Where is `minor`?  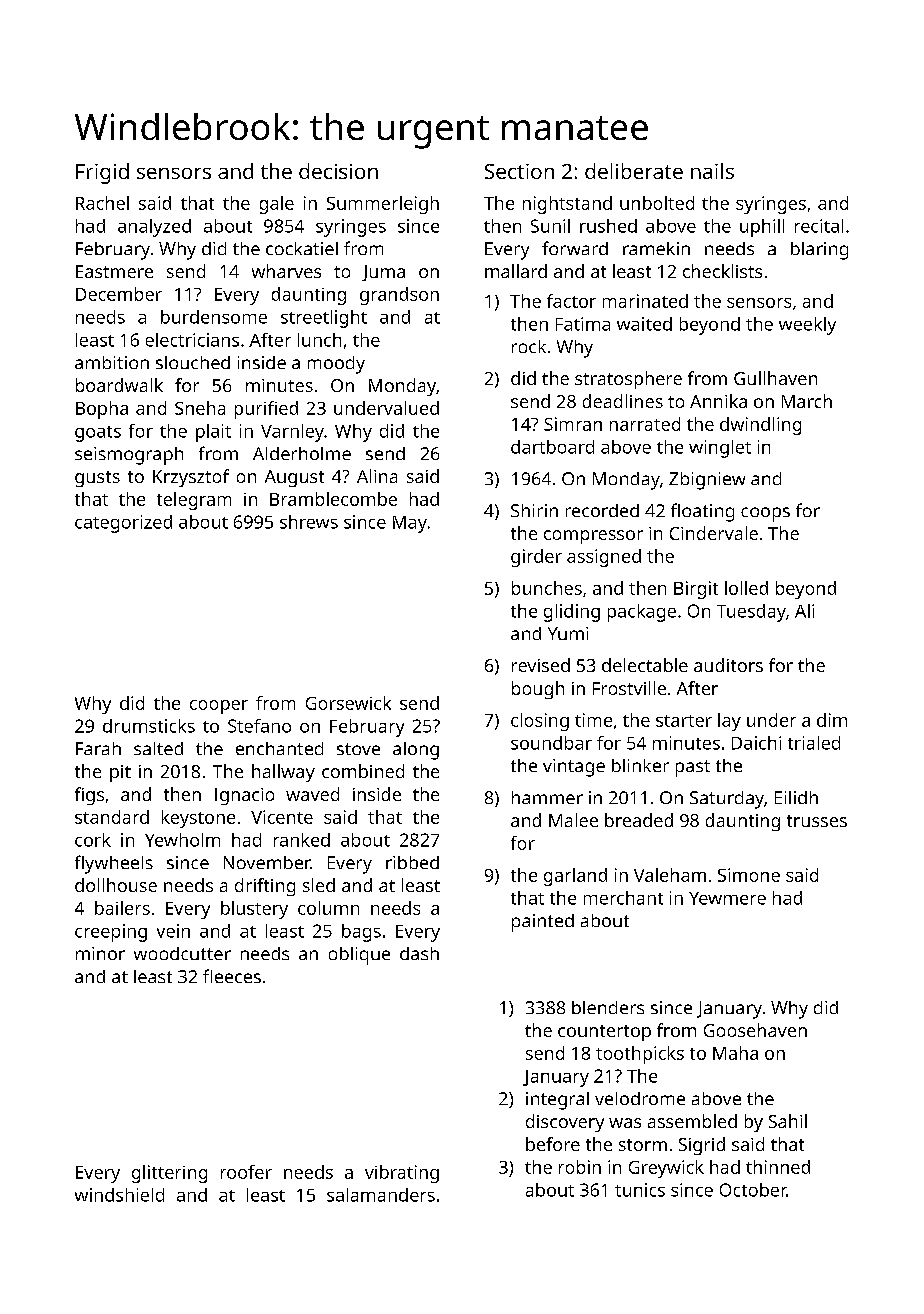 minor is located at coordinates (100, 953).
